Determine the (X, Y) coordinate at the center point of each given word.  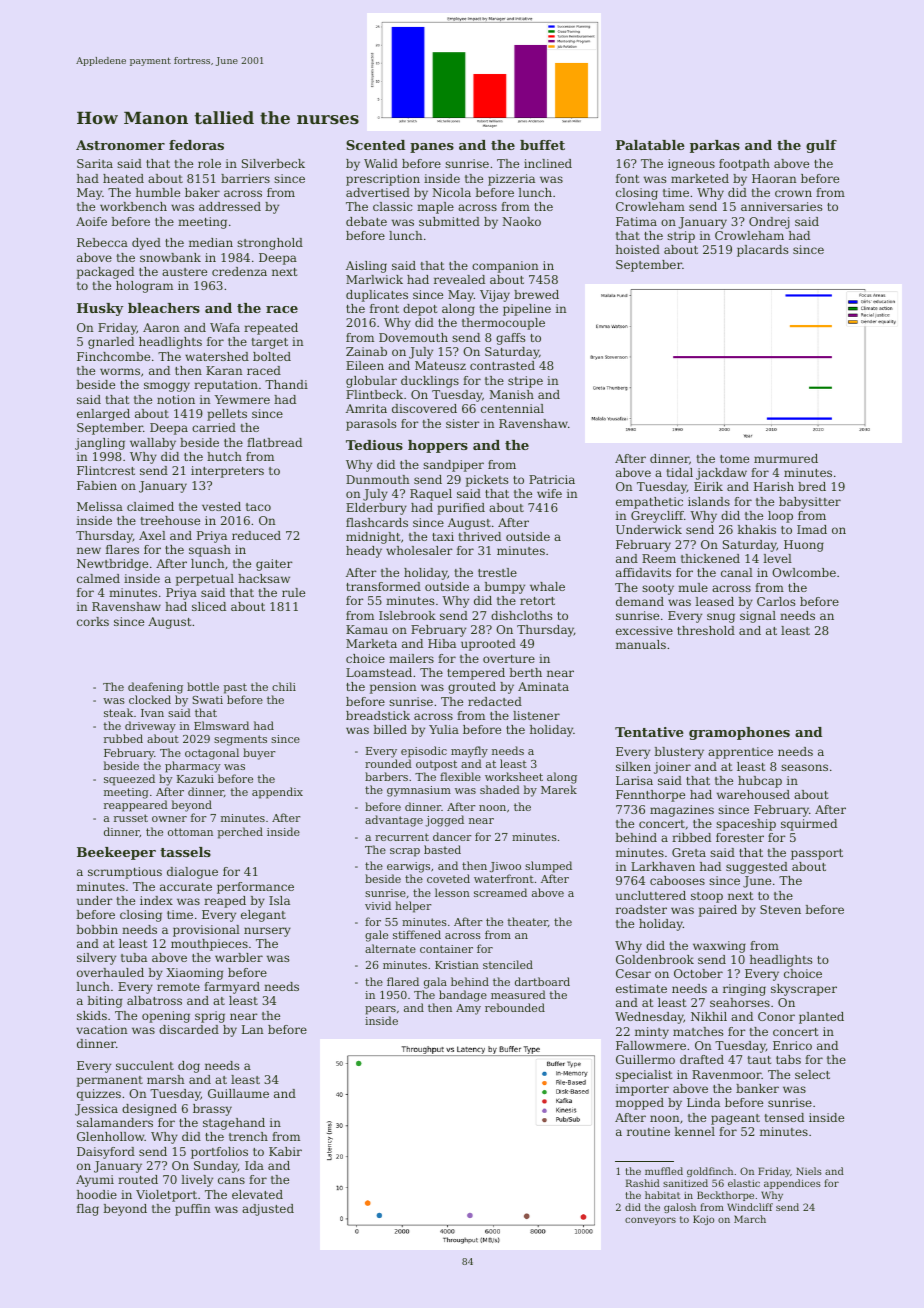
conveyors (650, 1221)
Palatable (650, 145)
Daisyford (106, 1153)
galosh (680, 1208)
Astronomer (120, 145)
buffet (542, 145)
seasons (804, 767)
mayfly (469, 752)
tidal (679, 472)
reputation (226, 386)
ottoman (190, 832)
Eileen (365, 365)
